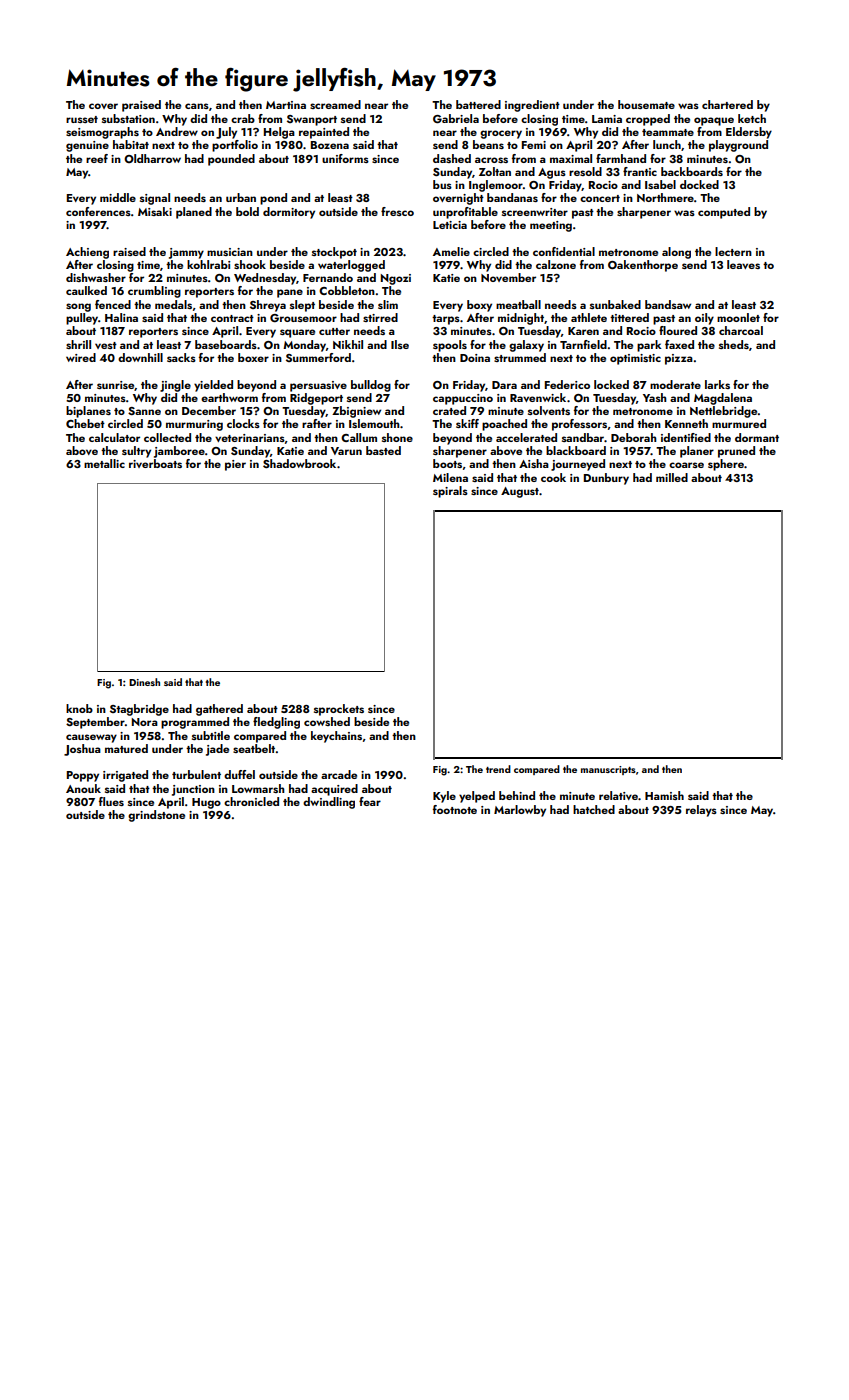  I want to click on grindstone, so click(156, 816).
